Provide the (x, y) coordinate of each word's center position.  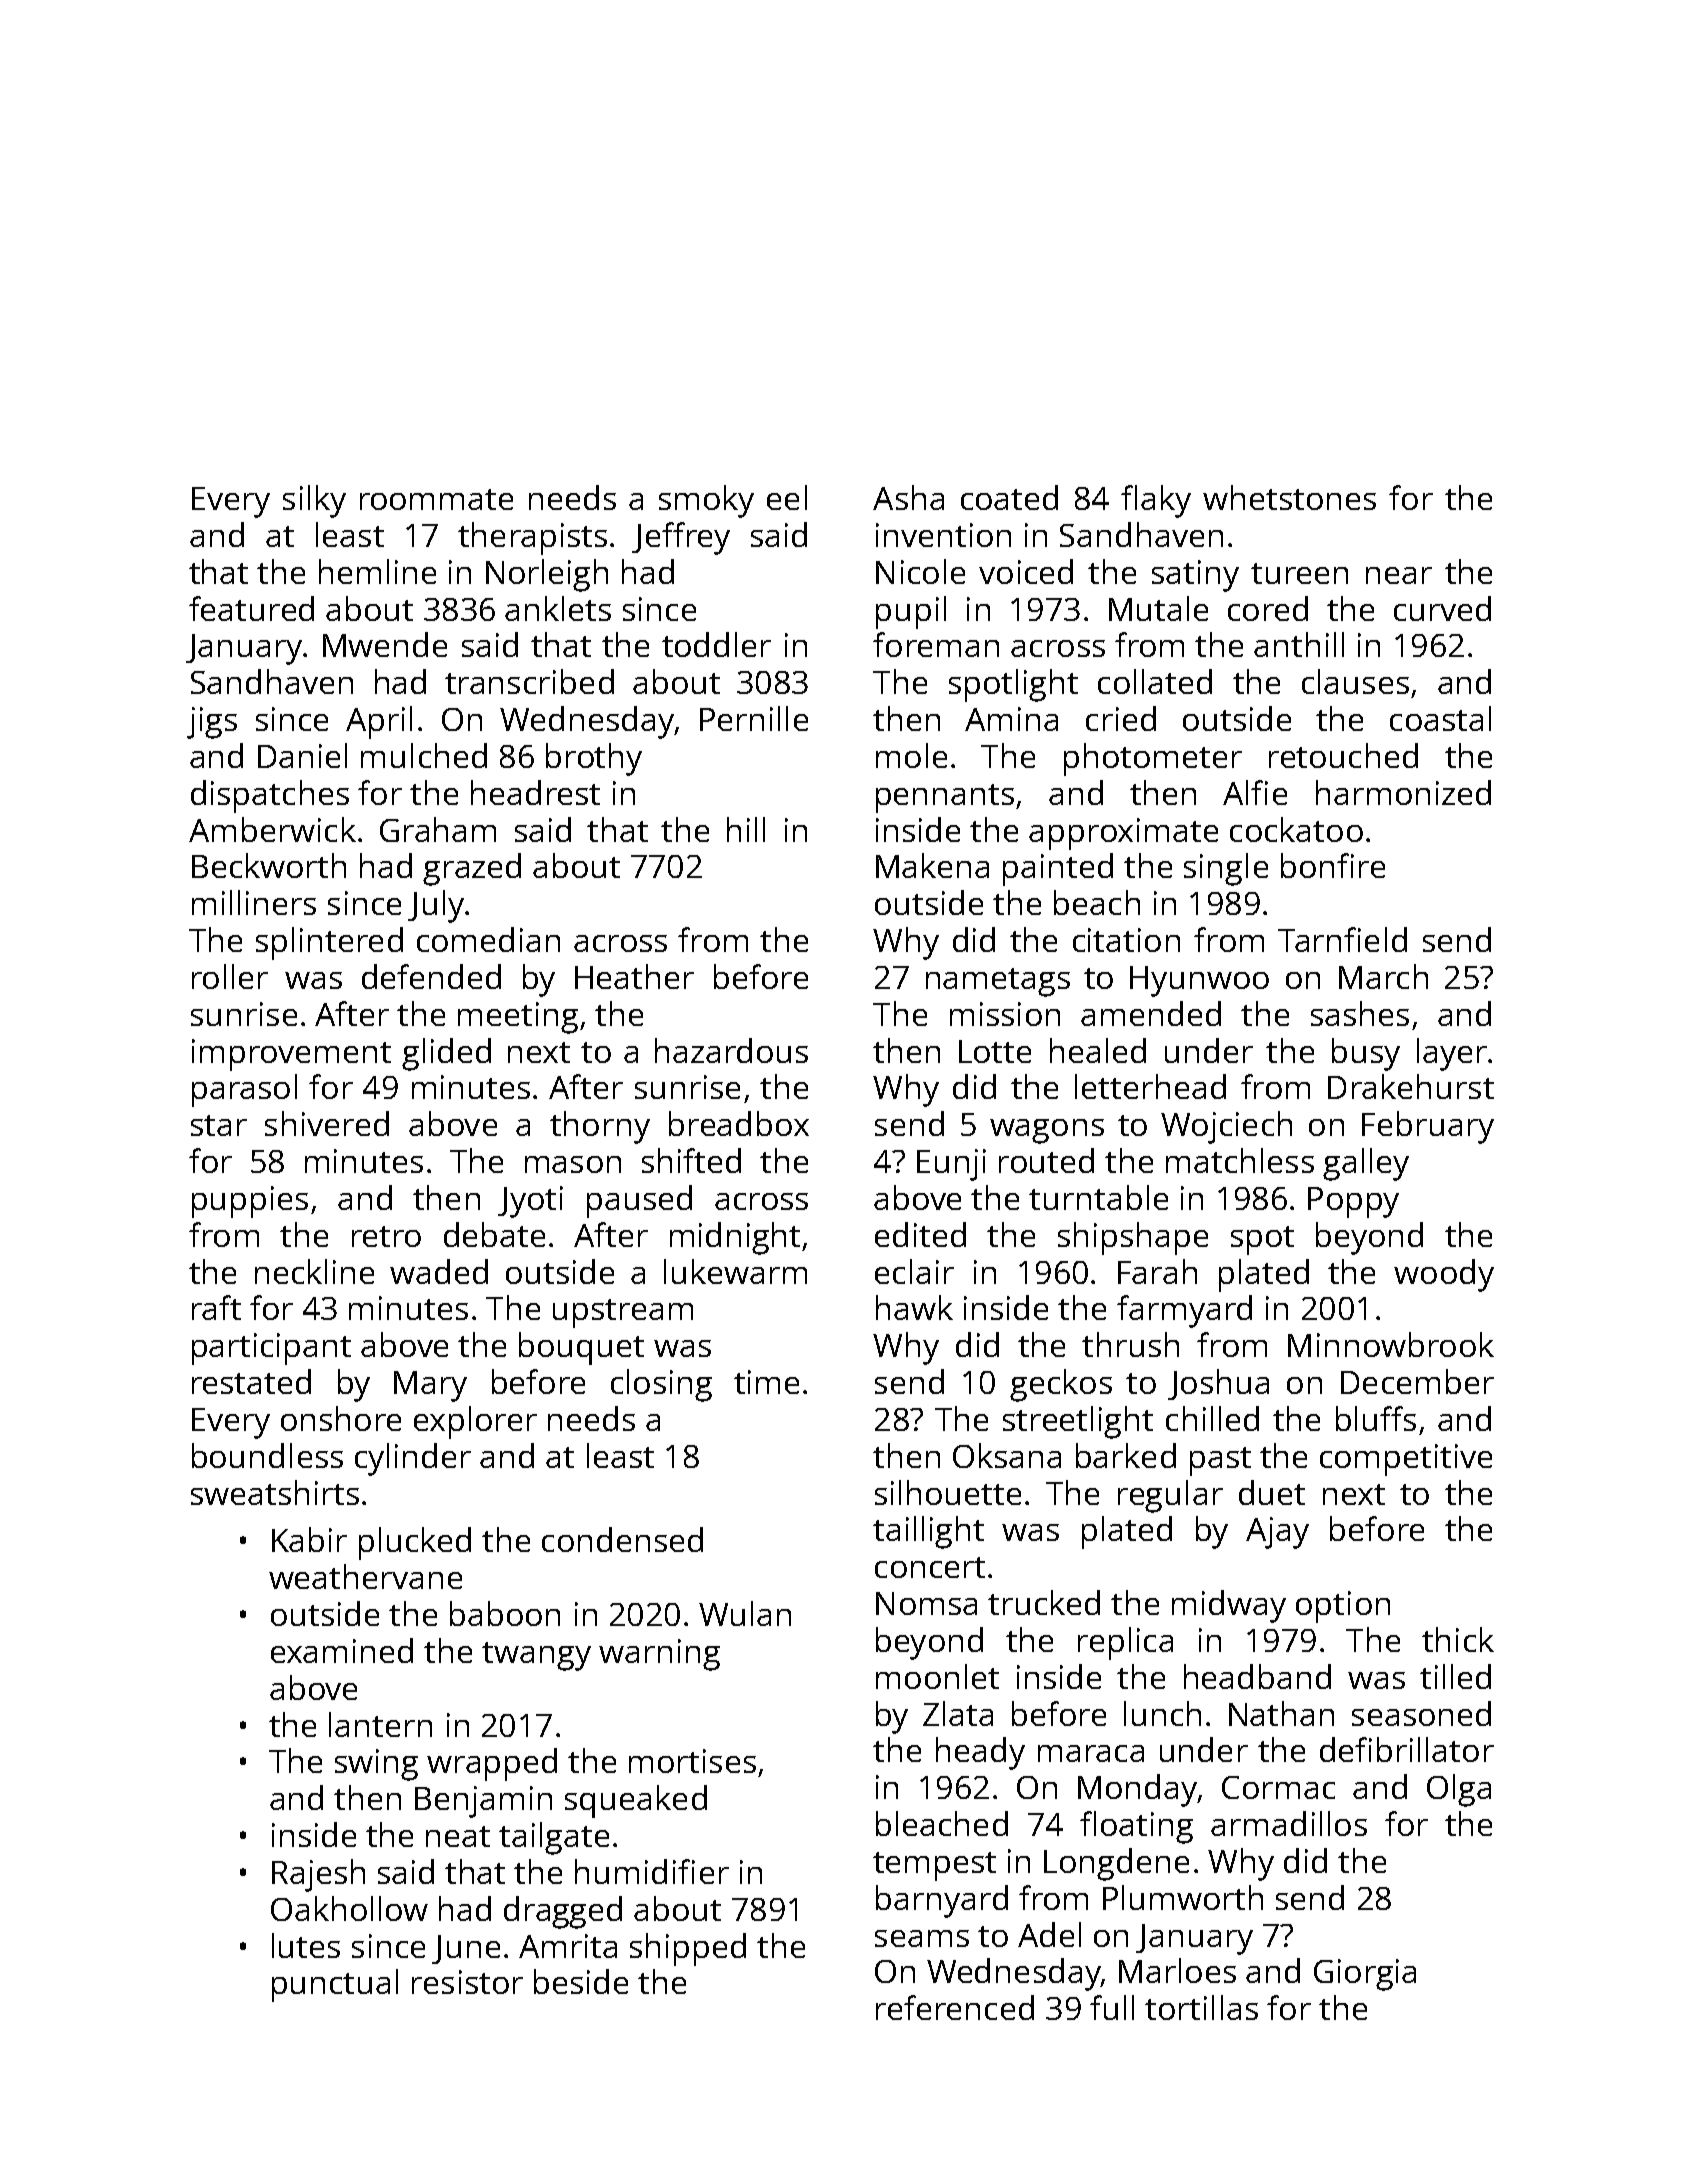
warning (659, 1655)
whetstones (1289, 497)
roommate (436, 499)
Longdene (1116, 1864)
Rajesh (318, 1875)
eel (787, 497)
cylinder (413, 1459)
